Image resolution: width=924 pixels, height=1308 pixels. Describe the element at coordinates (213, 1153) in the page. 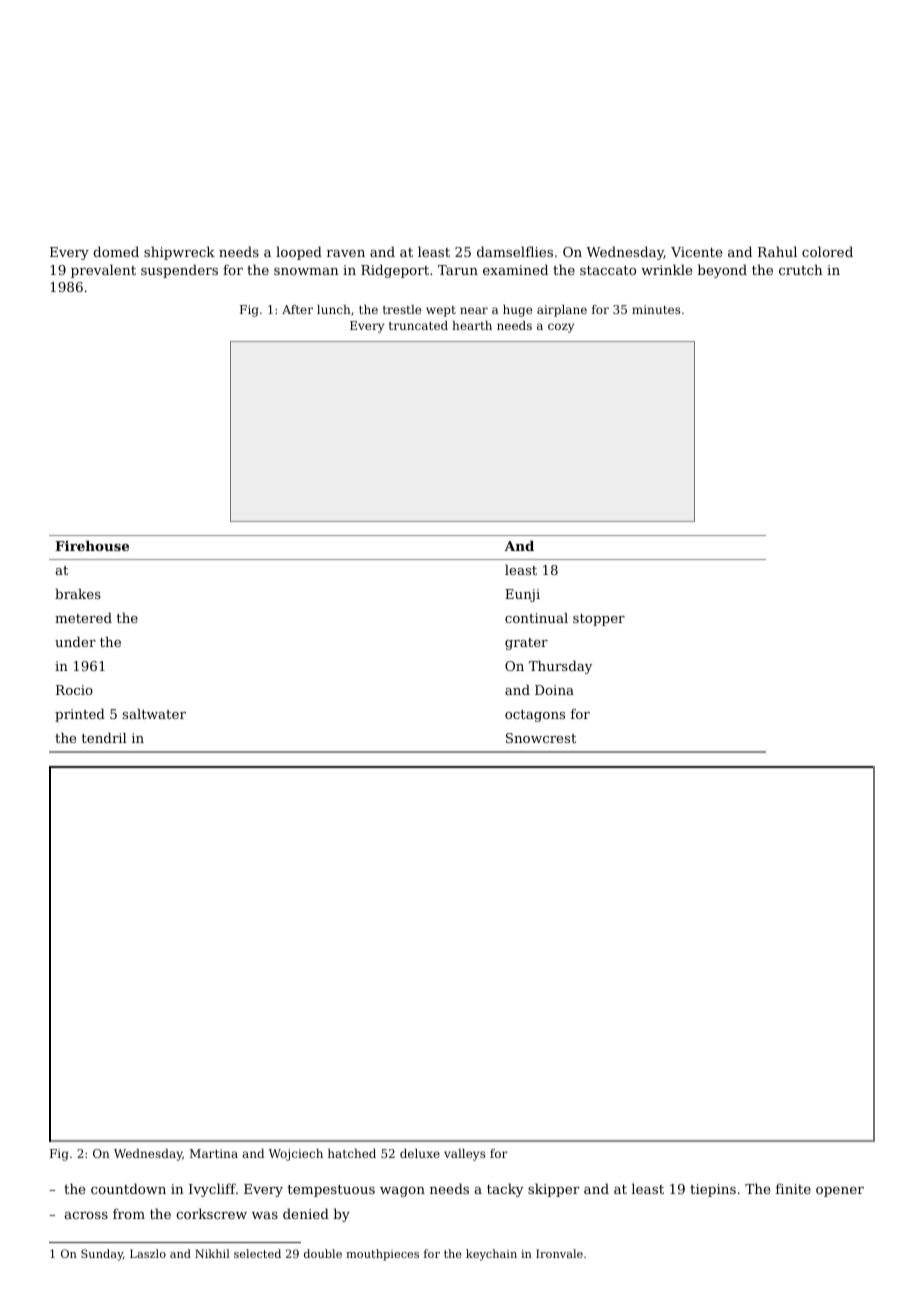

I see `Martina` at that location.
